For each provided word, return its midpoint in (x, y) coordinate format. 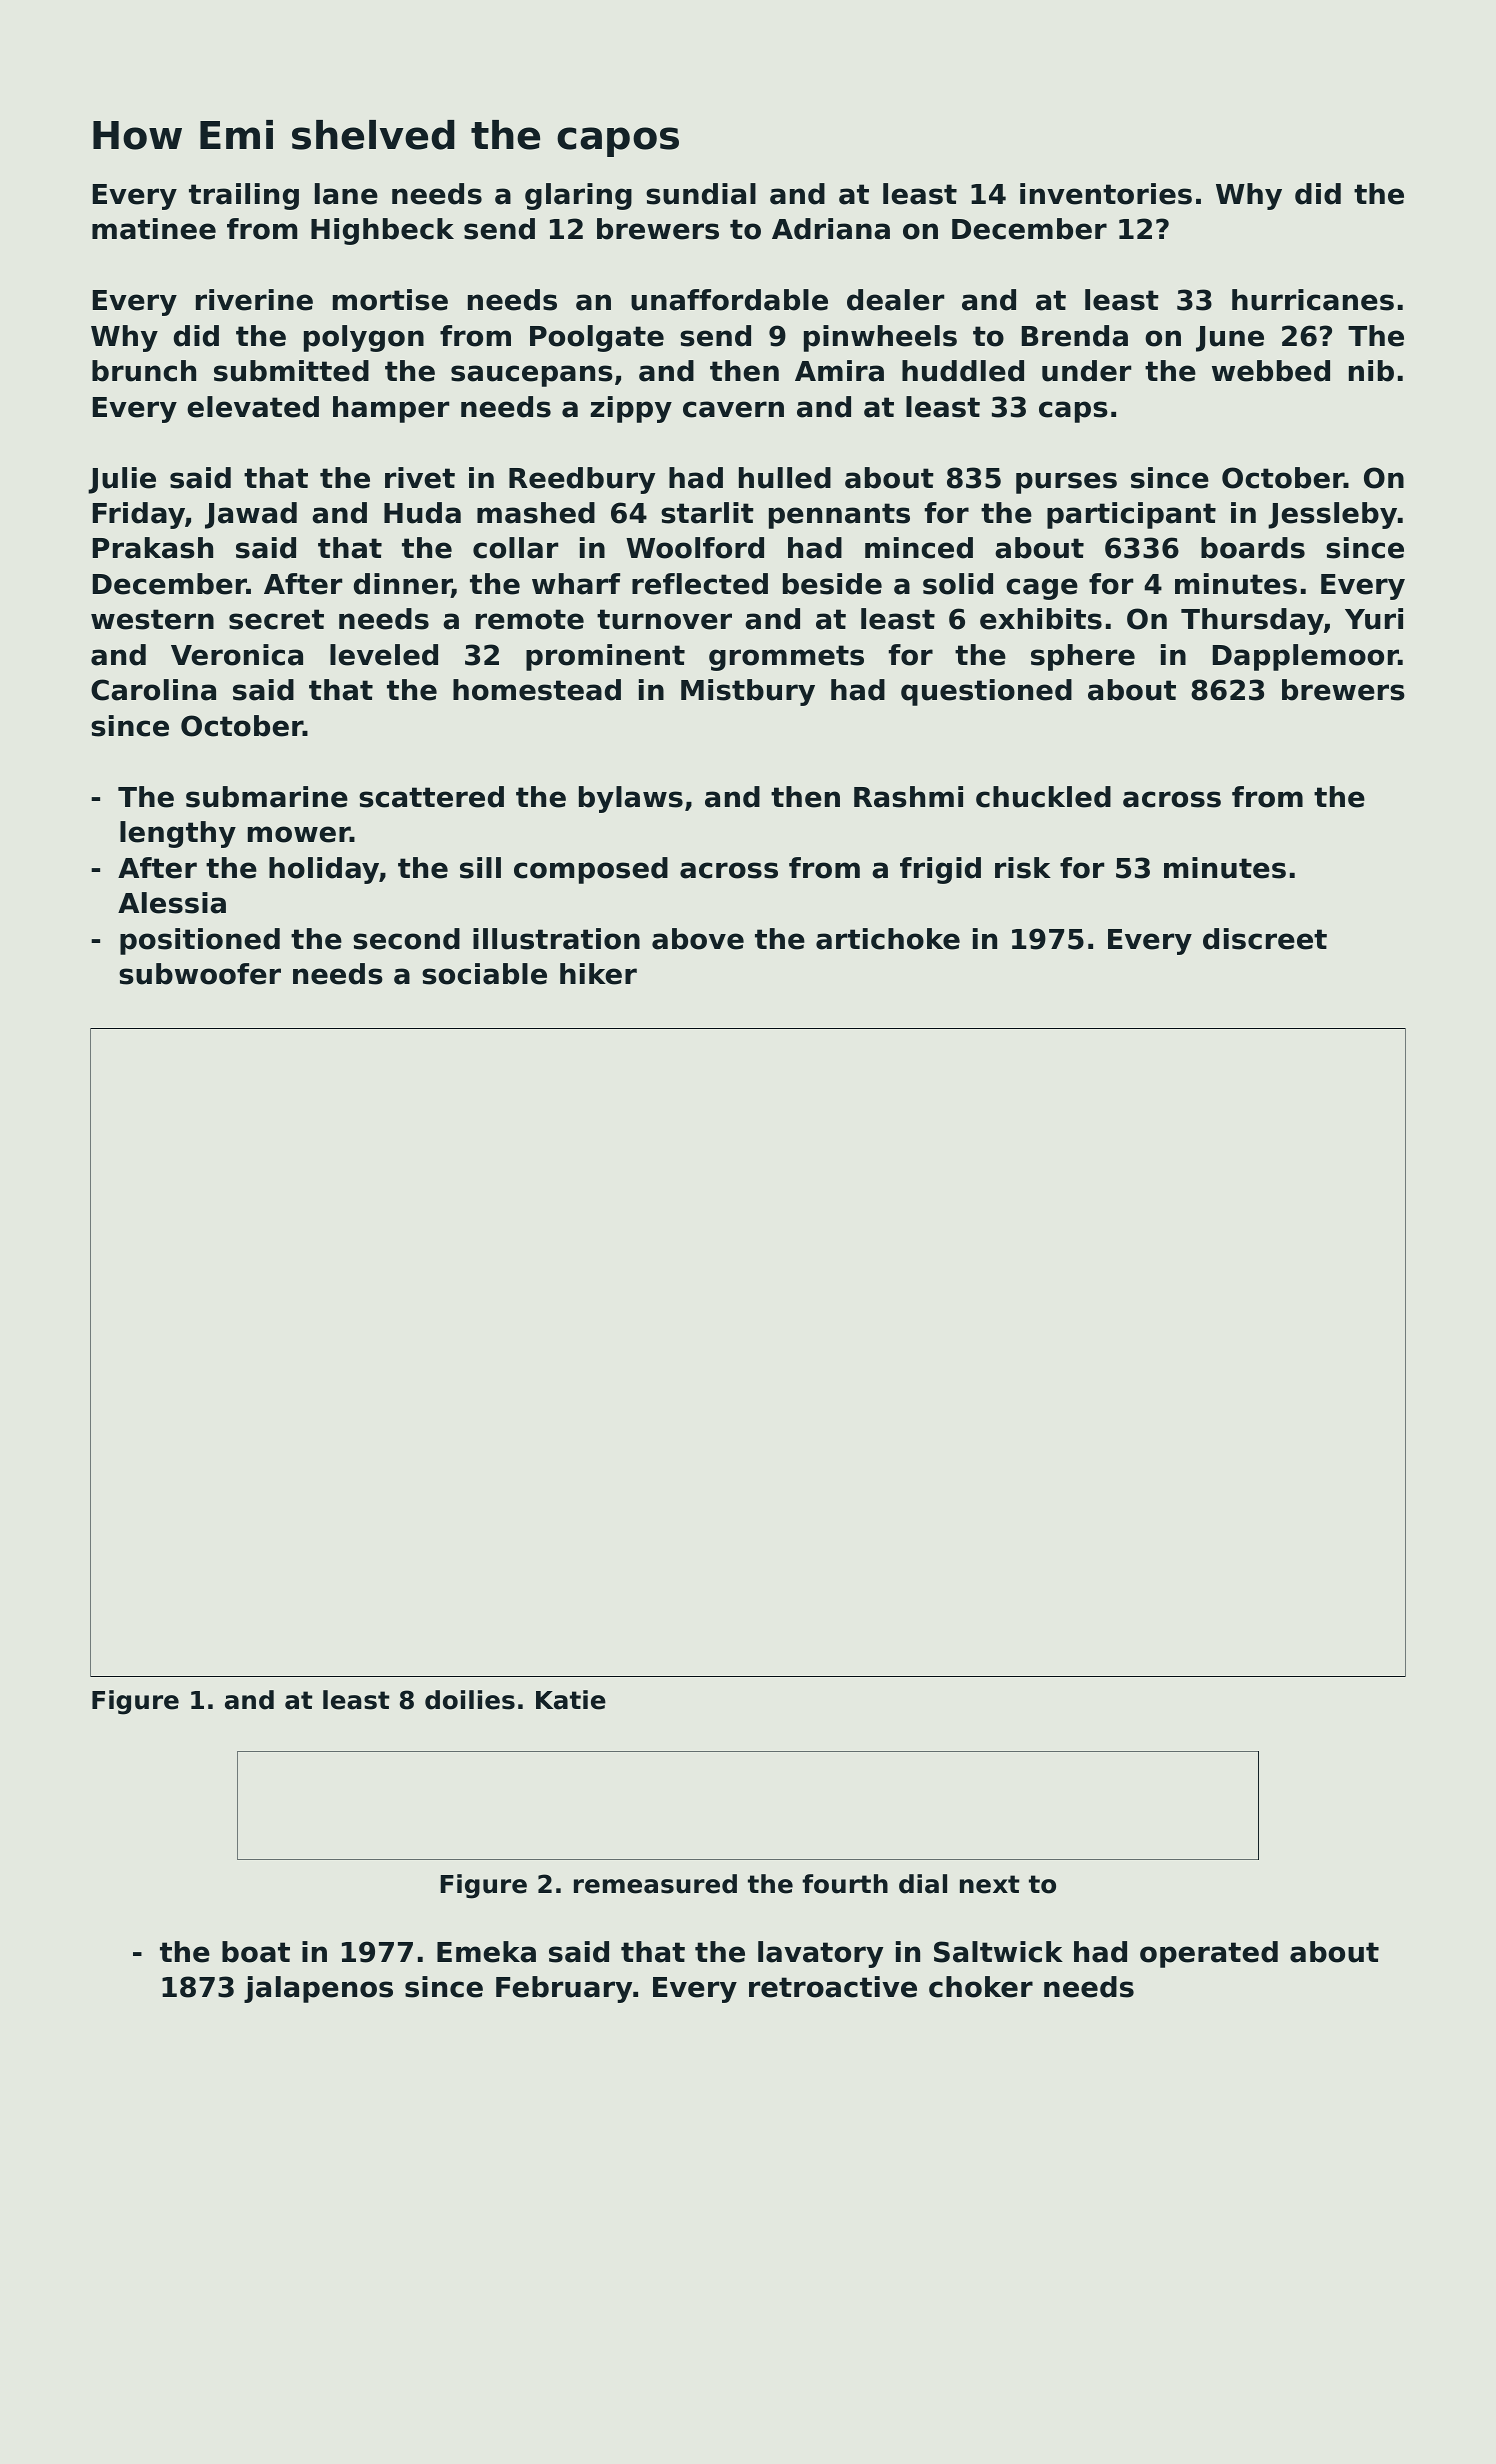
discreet (1265, 939)
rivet (420, 478)
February (564, 1989)
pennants (839, 516)
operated (1209, 1954)
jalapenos (318, 1989)
